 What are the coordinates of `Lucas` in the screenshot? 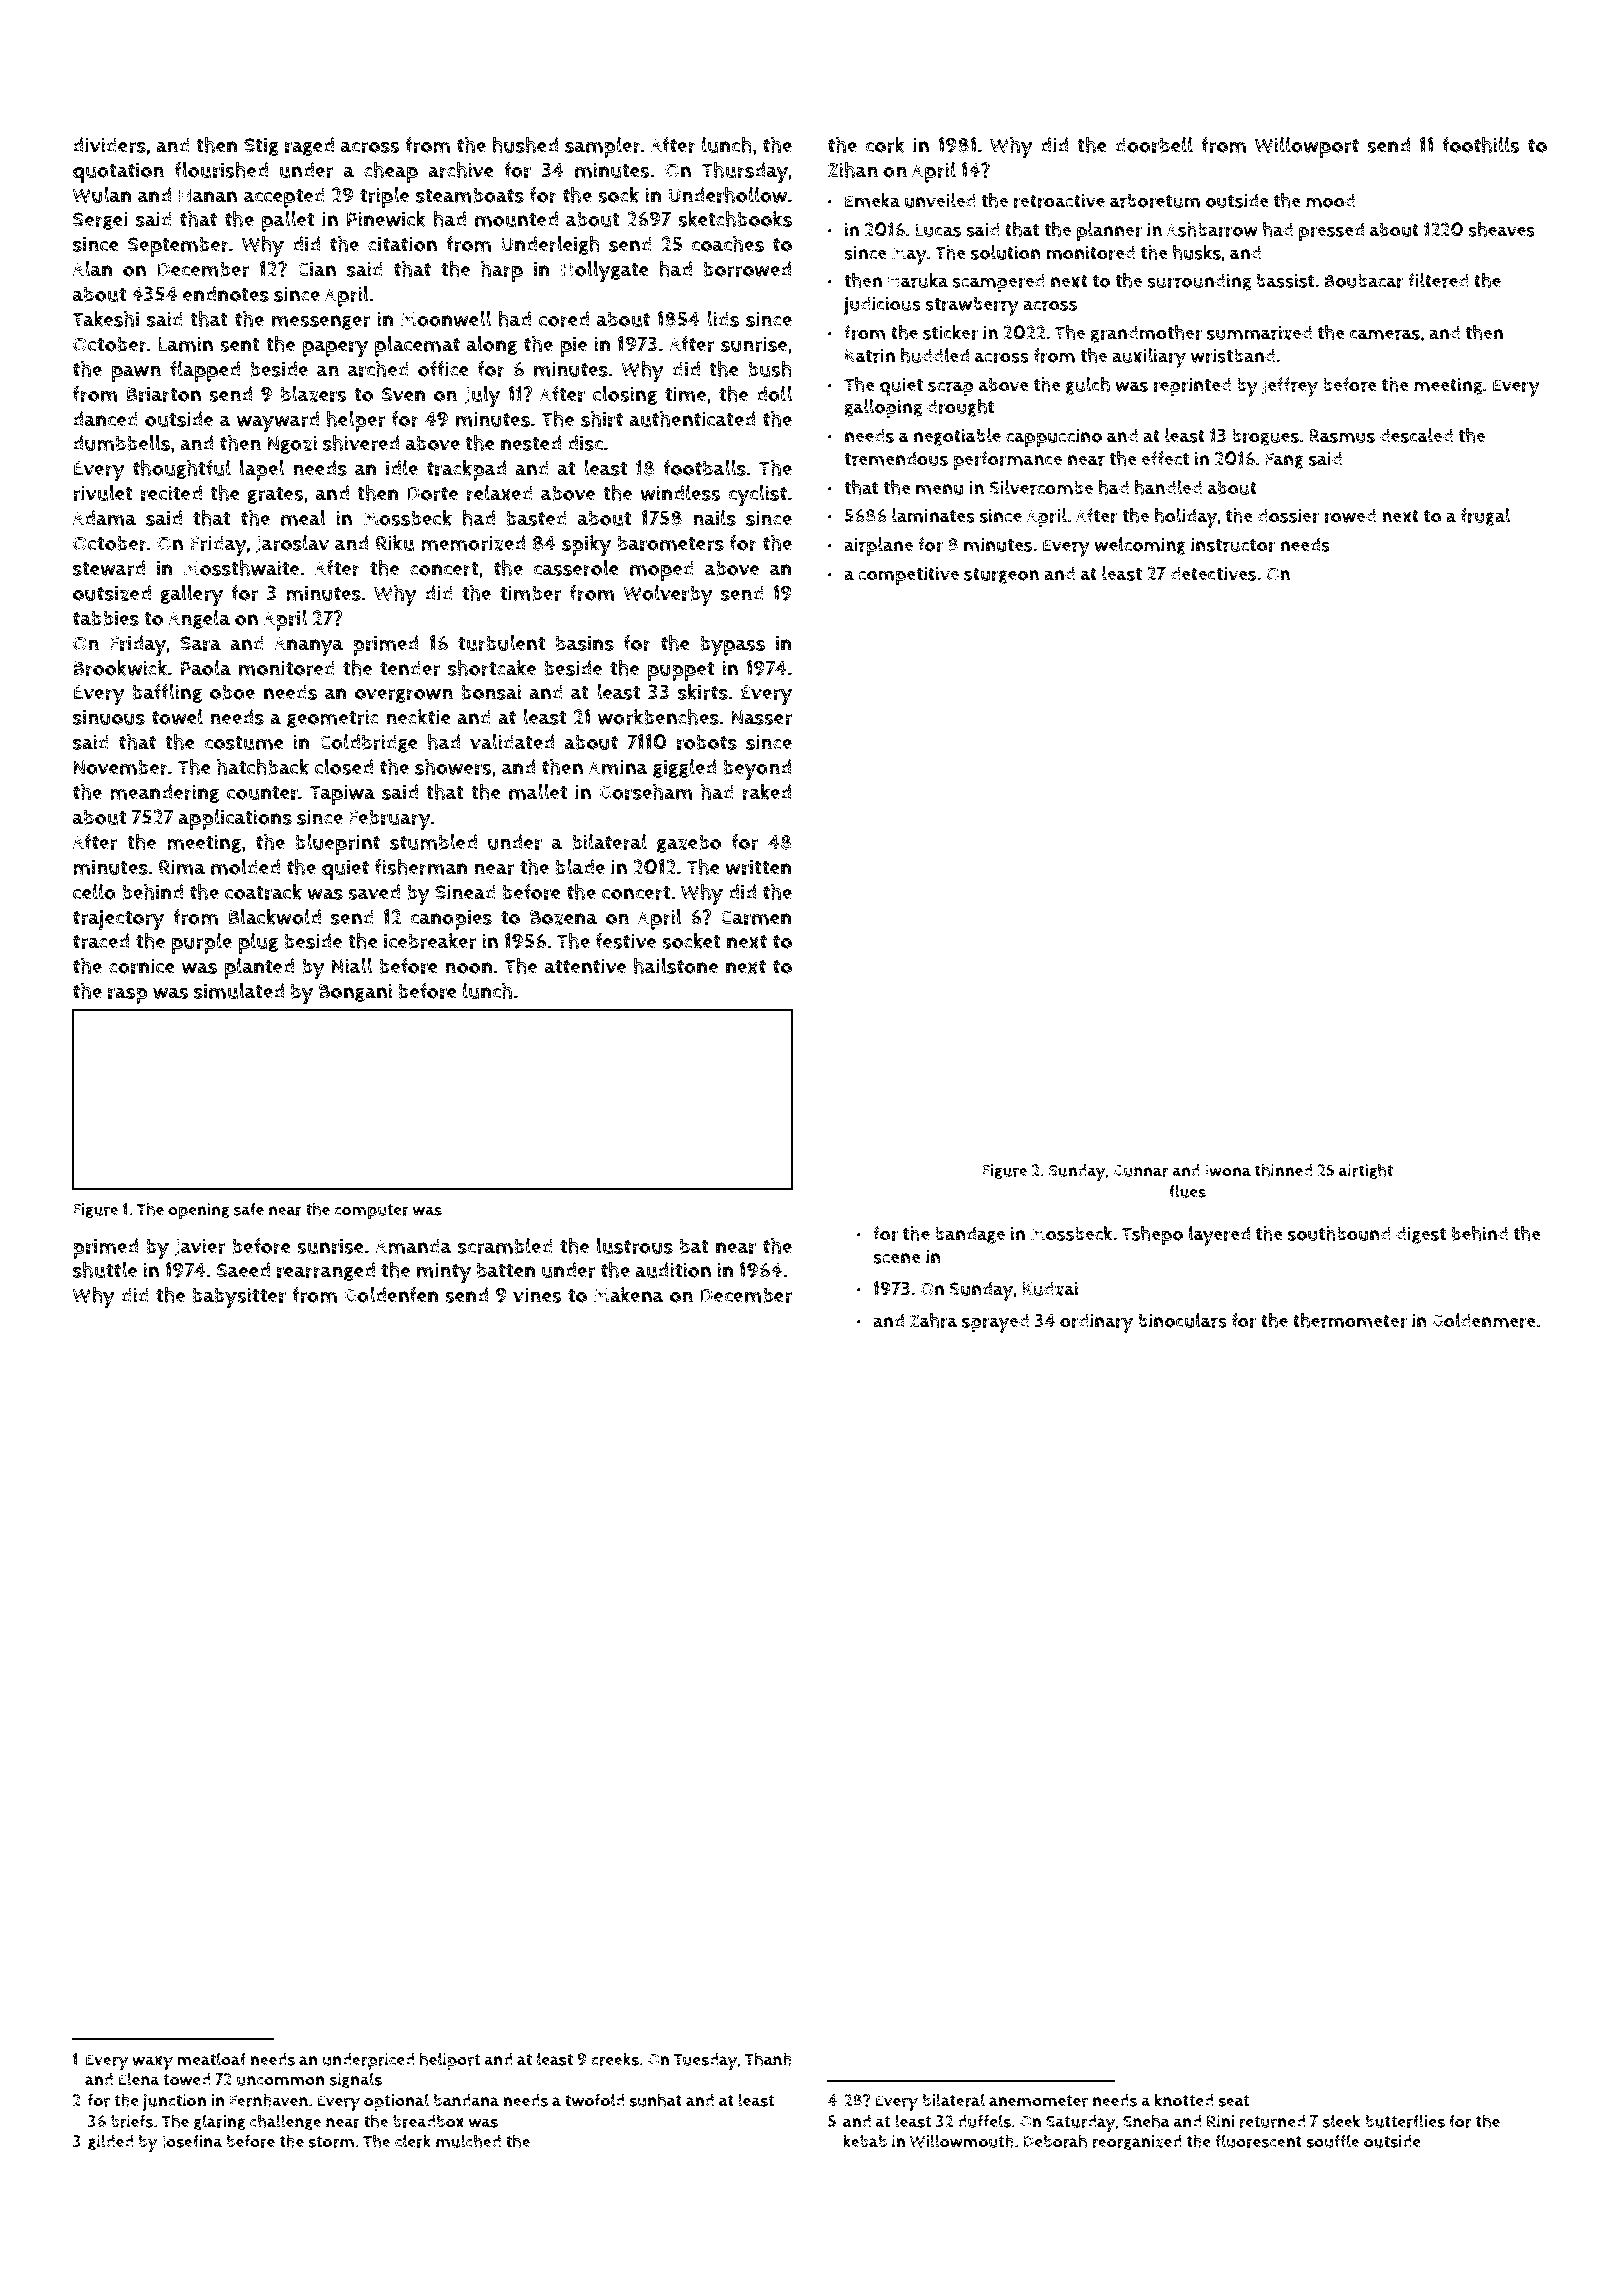 It's located at (938, 230).
